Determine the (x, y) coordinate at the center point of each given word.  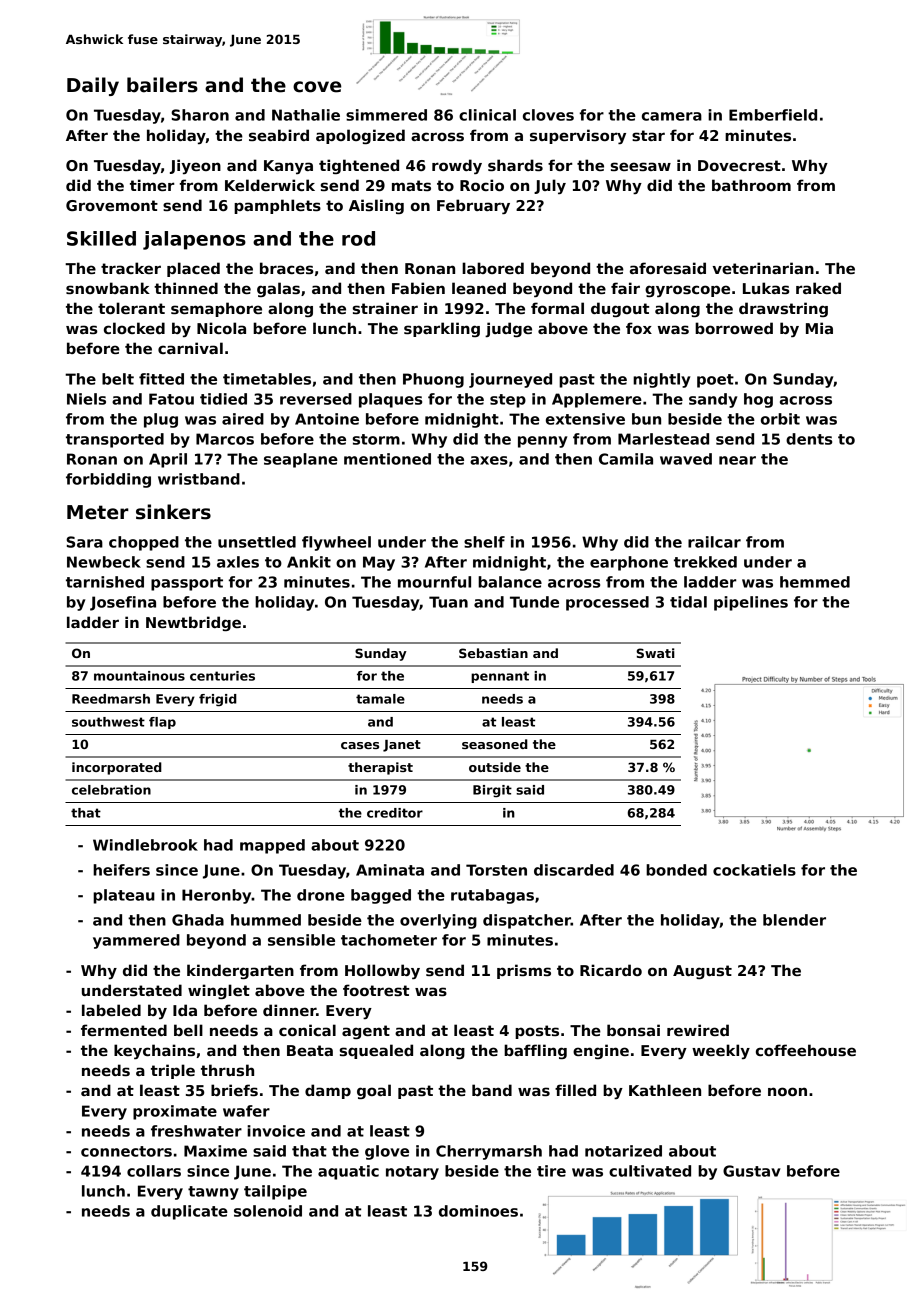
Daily (93, 86)
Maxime (215, 1151)
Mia (819, 328)
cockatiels (754, 870)
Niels (86, 399)
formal (557, 308)
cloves (548, 115)
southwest (108, 722)
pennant (500, 677)
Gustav (752, 1171)
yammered (136, 941)
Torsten (496, 870)
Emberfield (773, 115)
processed (607, 603)
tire (551, 1171)
